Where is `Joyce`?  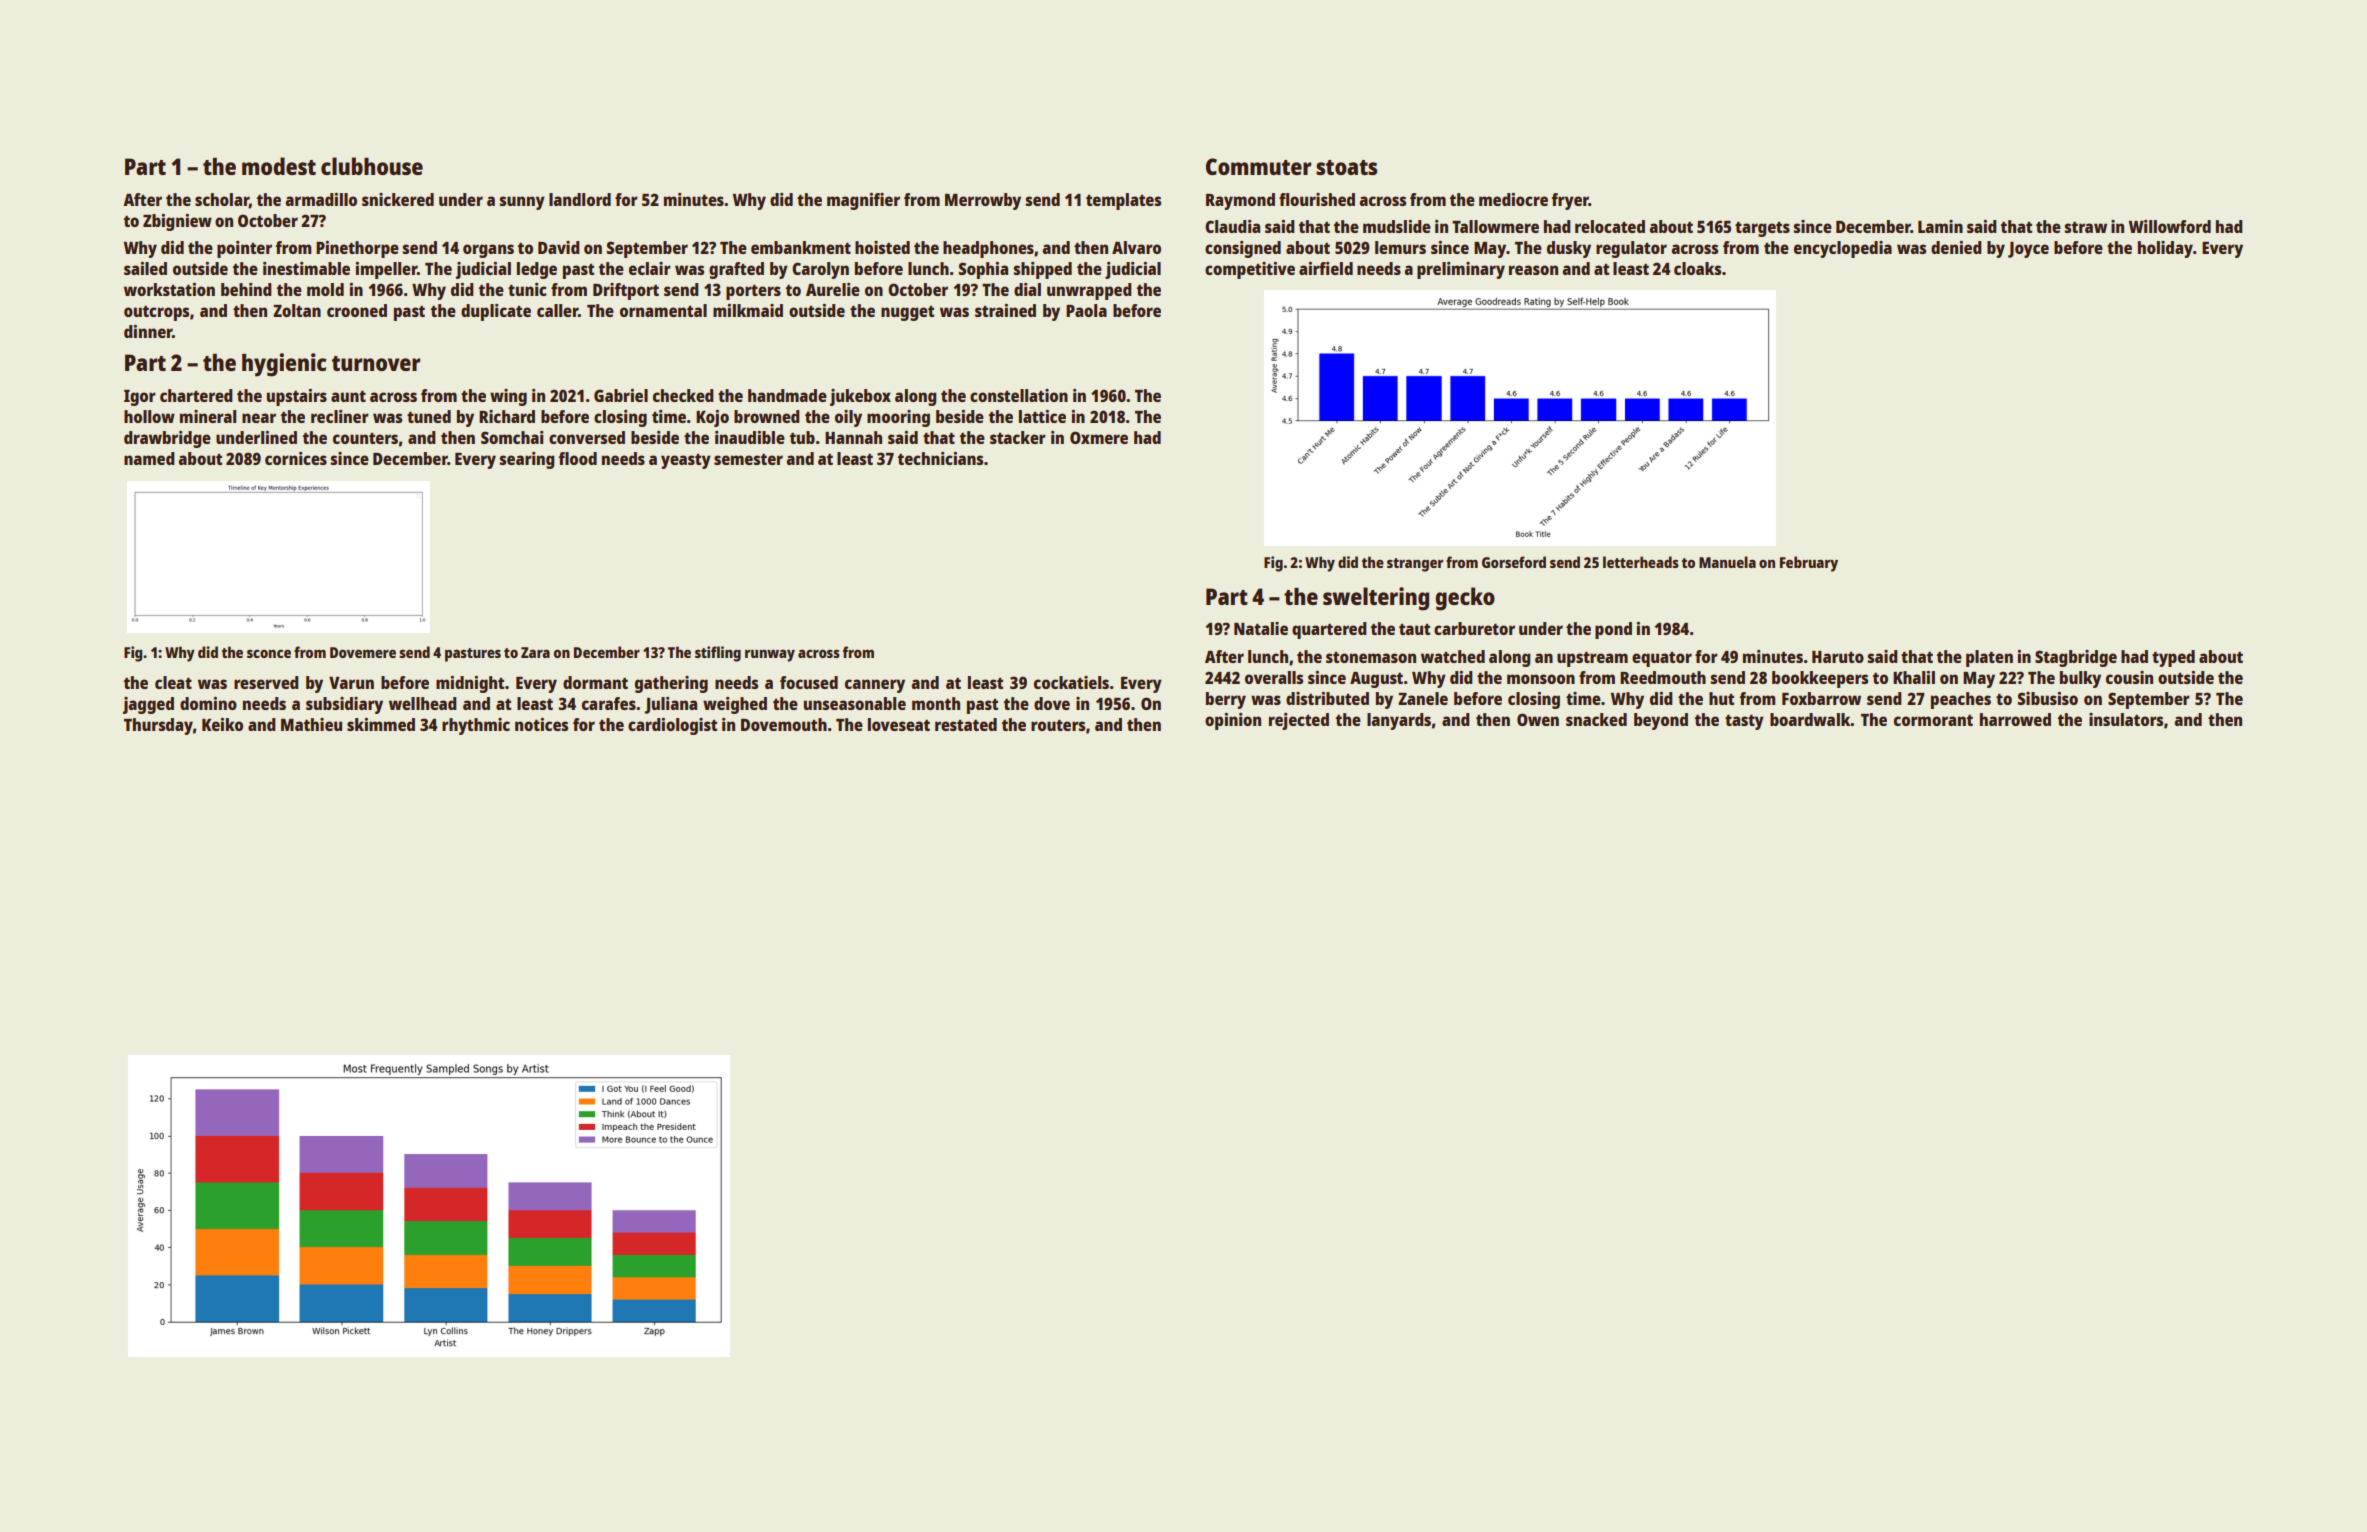
Joyce is located at coordinates (2028, 250).
